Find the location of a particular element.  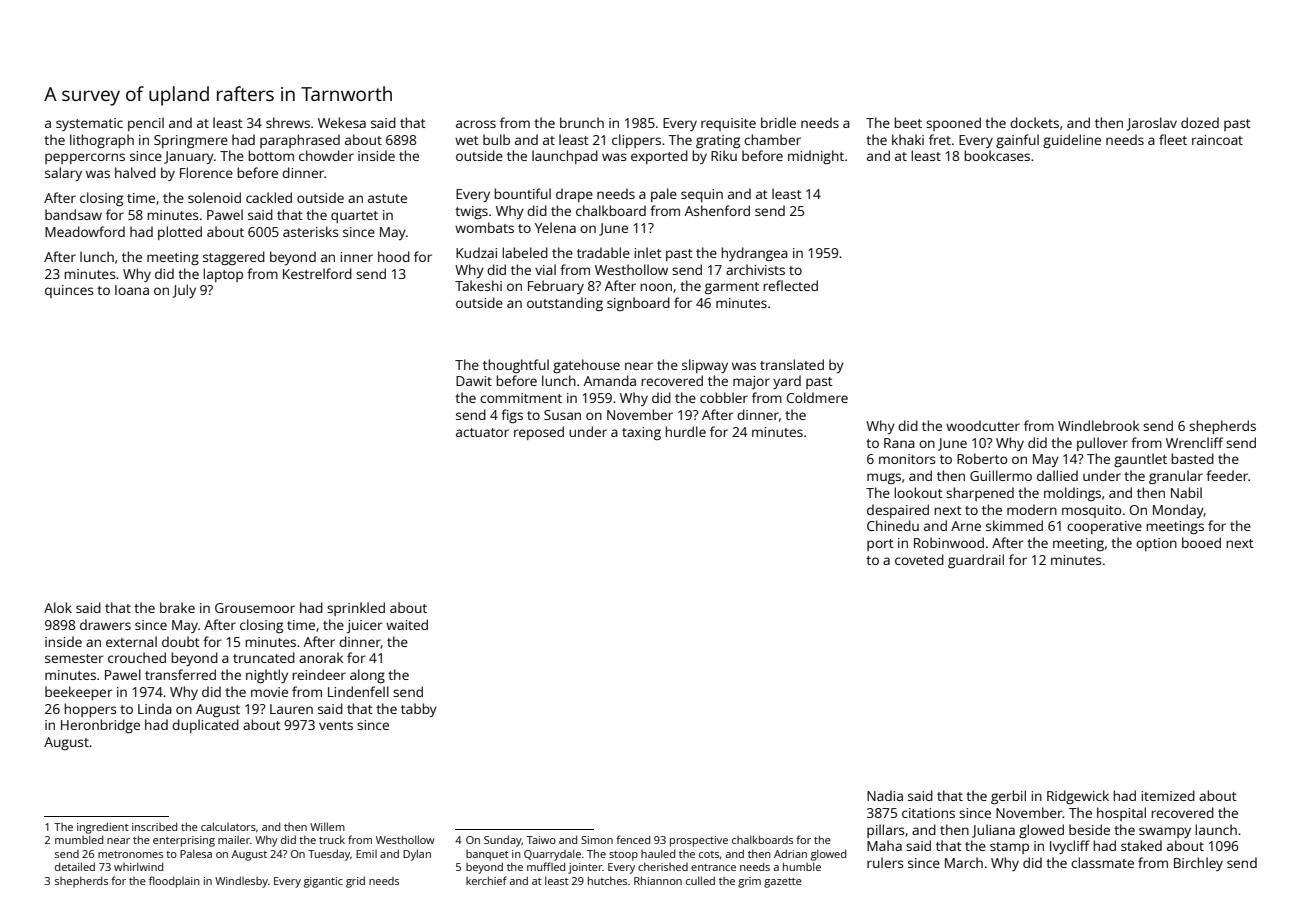

guardrail is located at coordinates (976, 561).
